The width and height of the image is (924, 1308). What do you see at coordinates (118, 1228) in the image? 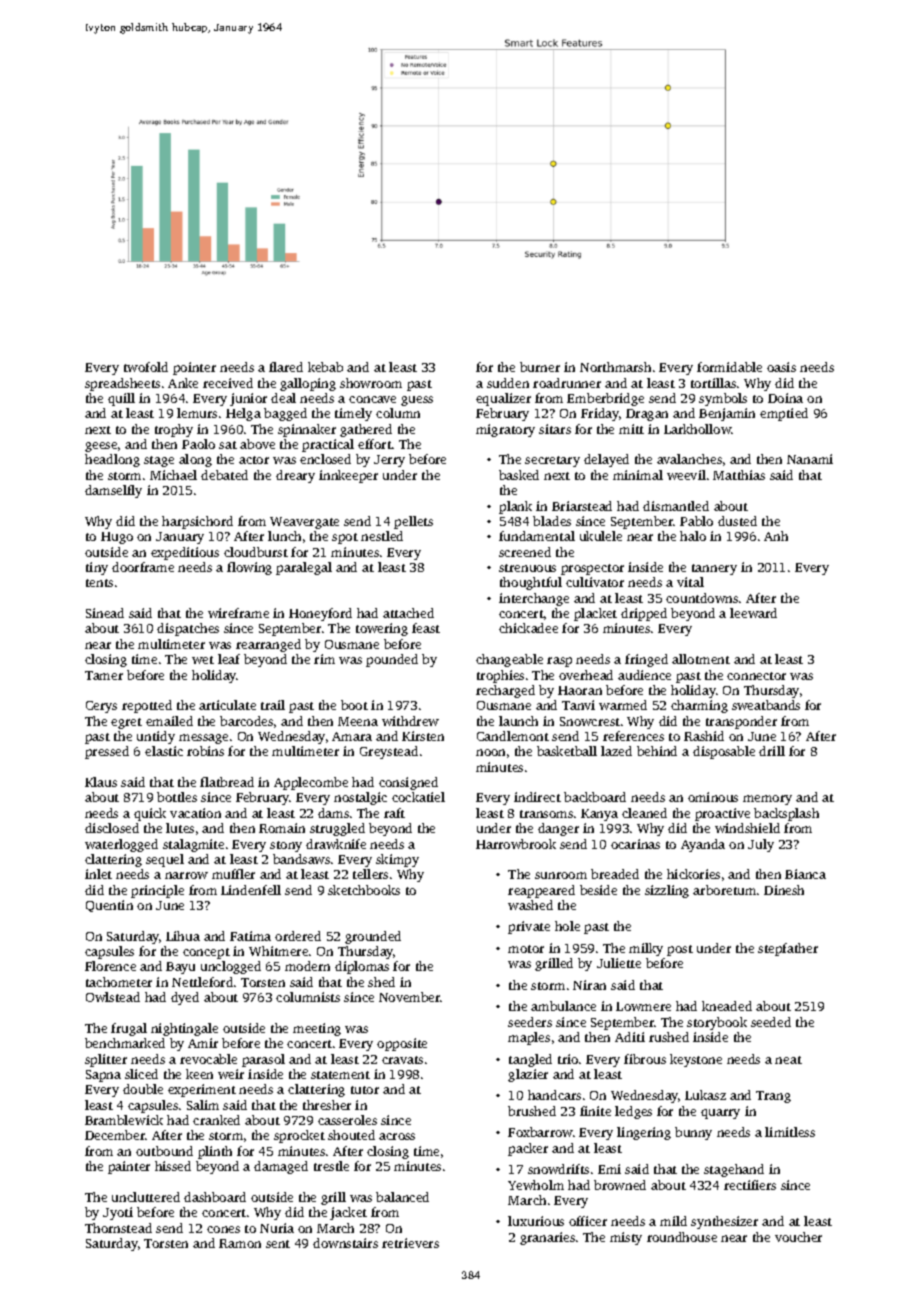
I see `Thornstead` at bounding box center [118, 1228].
